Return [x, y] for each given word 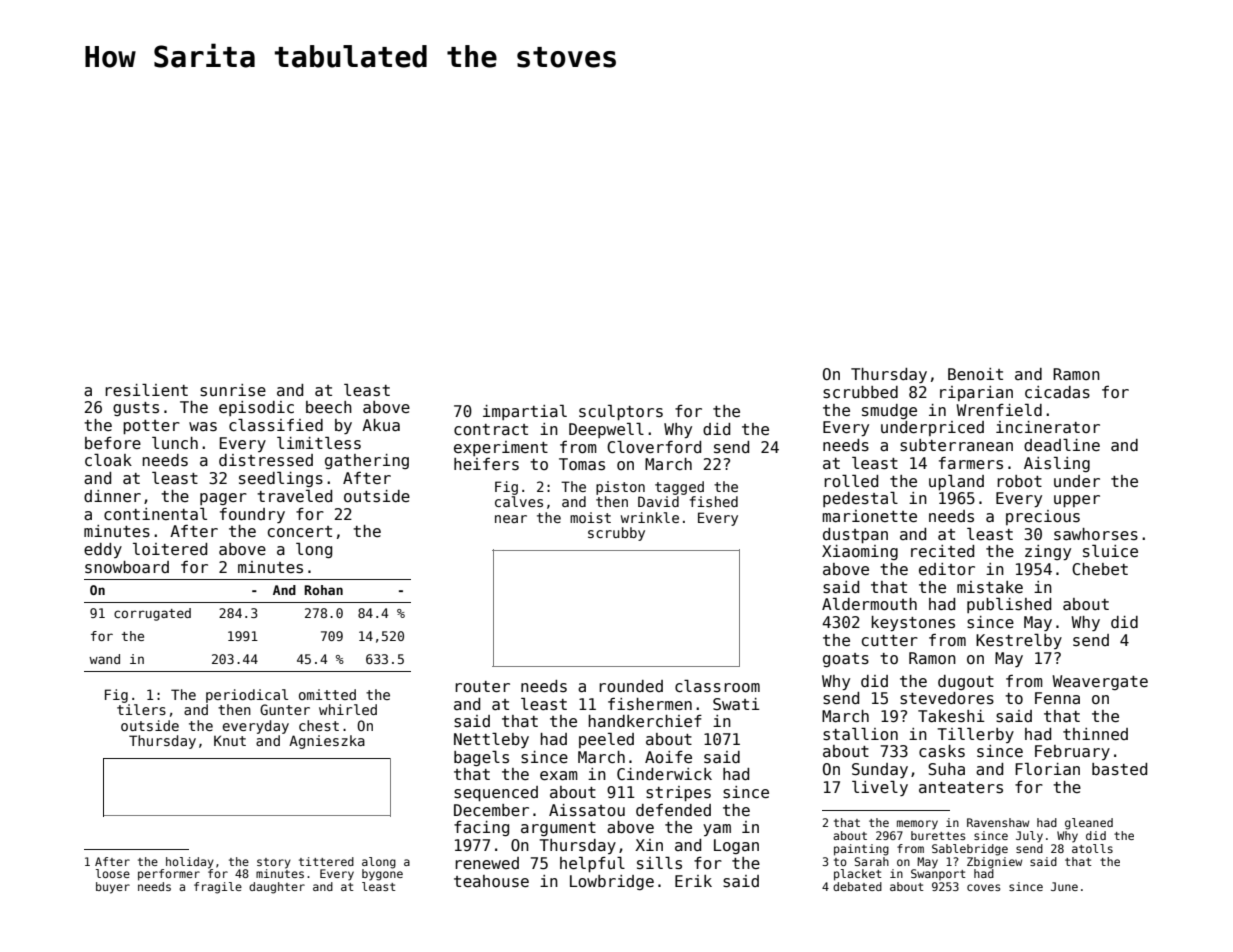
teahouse [491, 881]
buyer [113, 888]
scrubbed [860, 392]
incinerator [1048, 427]
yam [717, 830]
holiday [190, 863]
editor [947, 569]
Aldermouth [869, 604]
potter [151, 427]
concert [300, 531]
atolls [1092, 848]
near [511, 519]
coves [983, 887]
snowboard [127, 567]
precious [1043, 517]
